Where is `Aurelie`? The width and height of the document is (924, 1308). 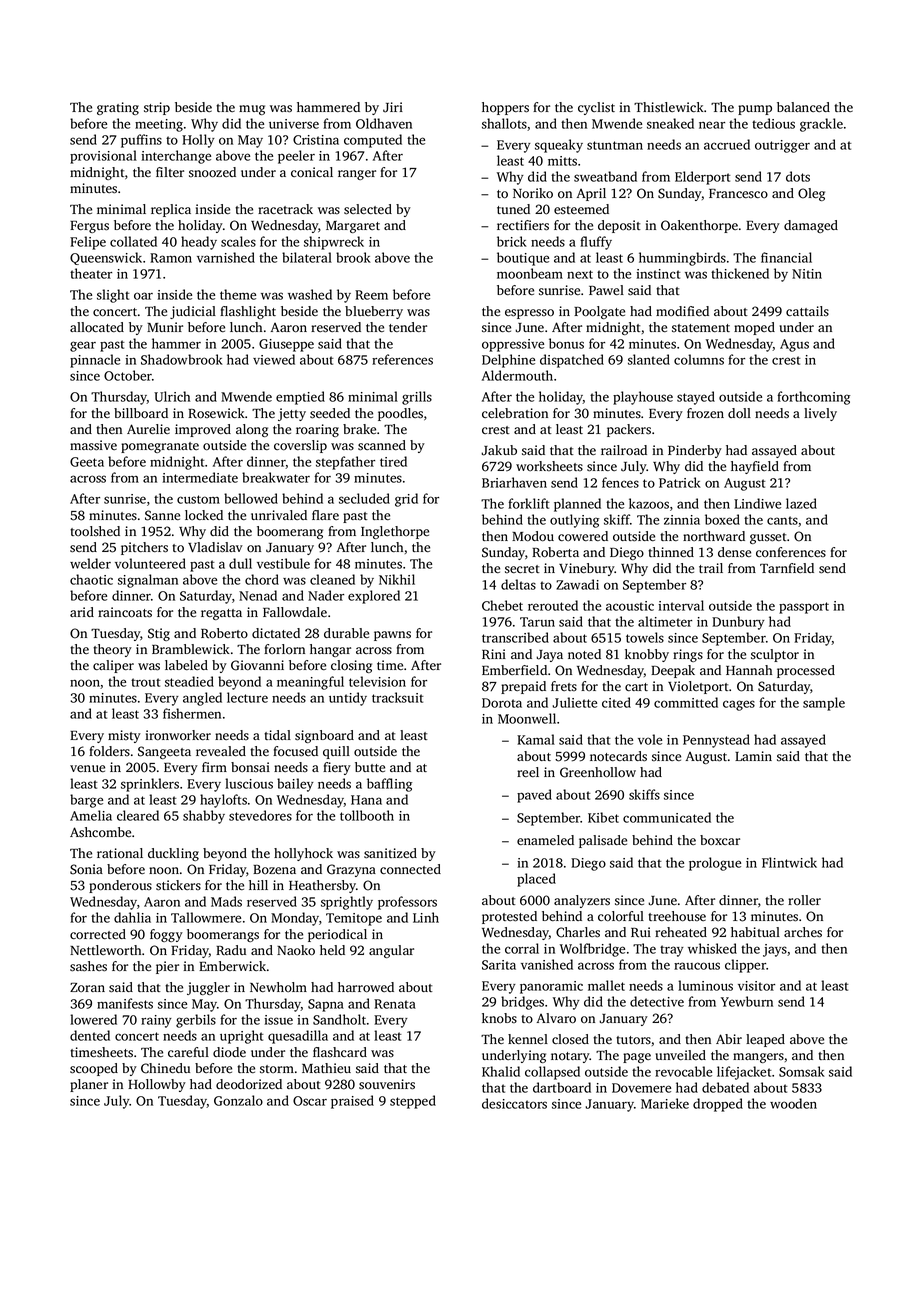 Aurelie is located at coordinates (148, 429).
